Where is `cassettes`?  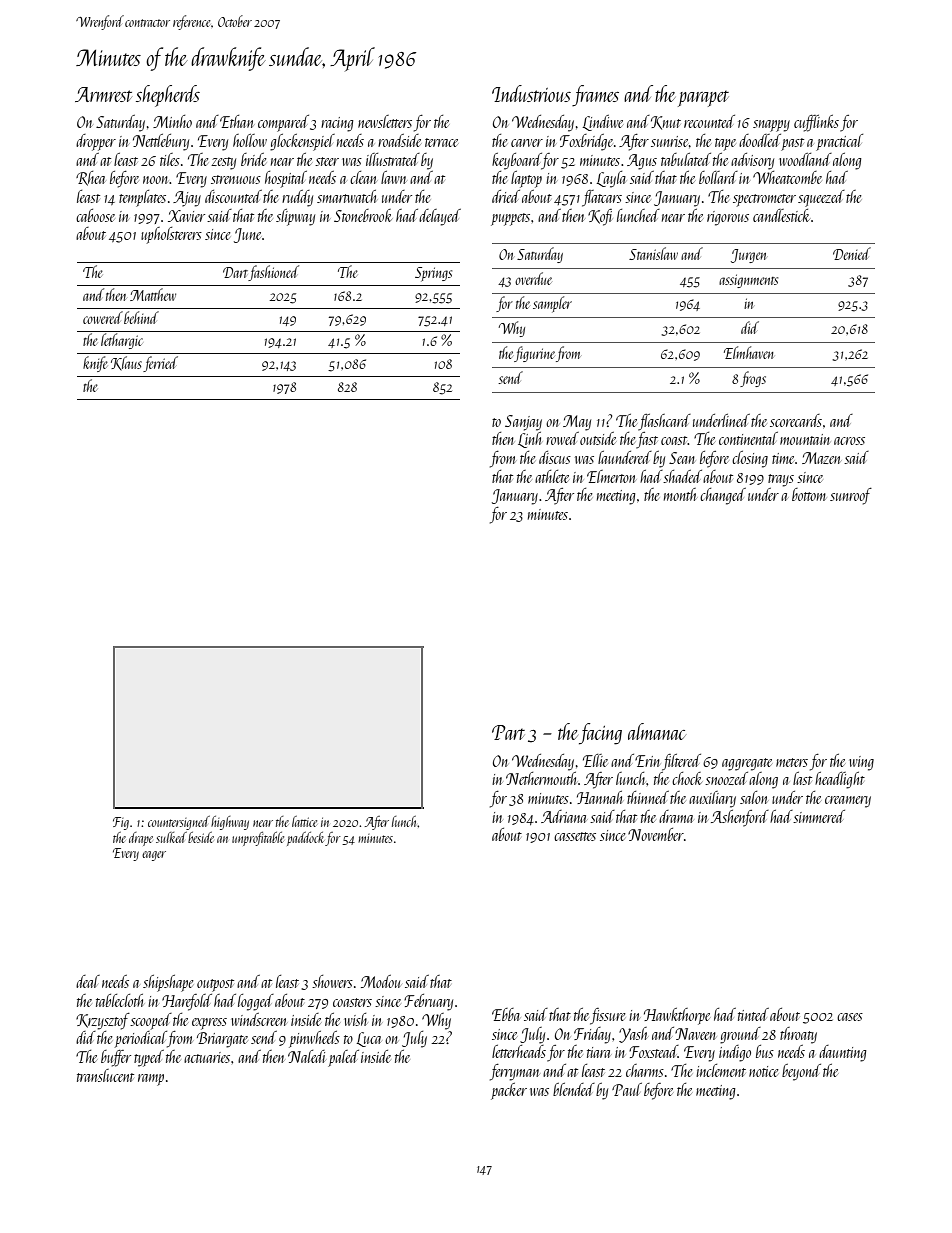 cassettes is located at coordinates (575, 836).
